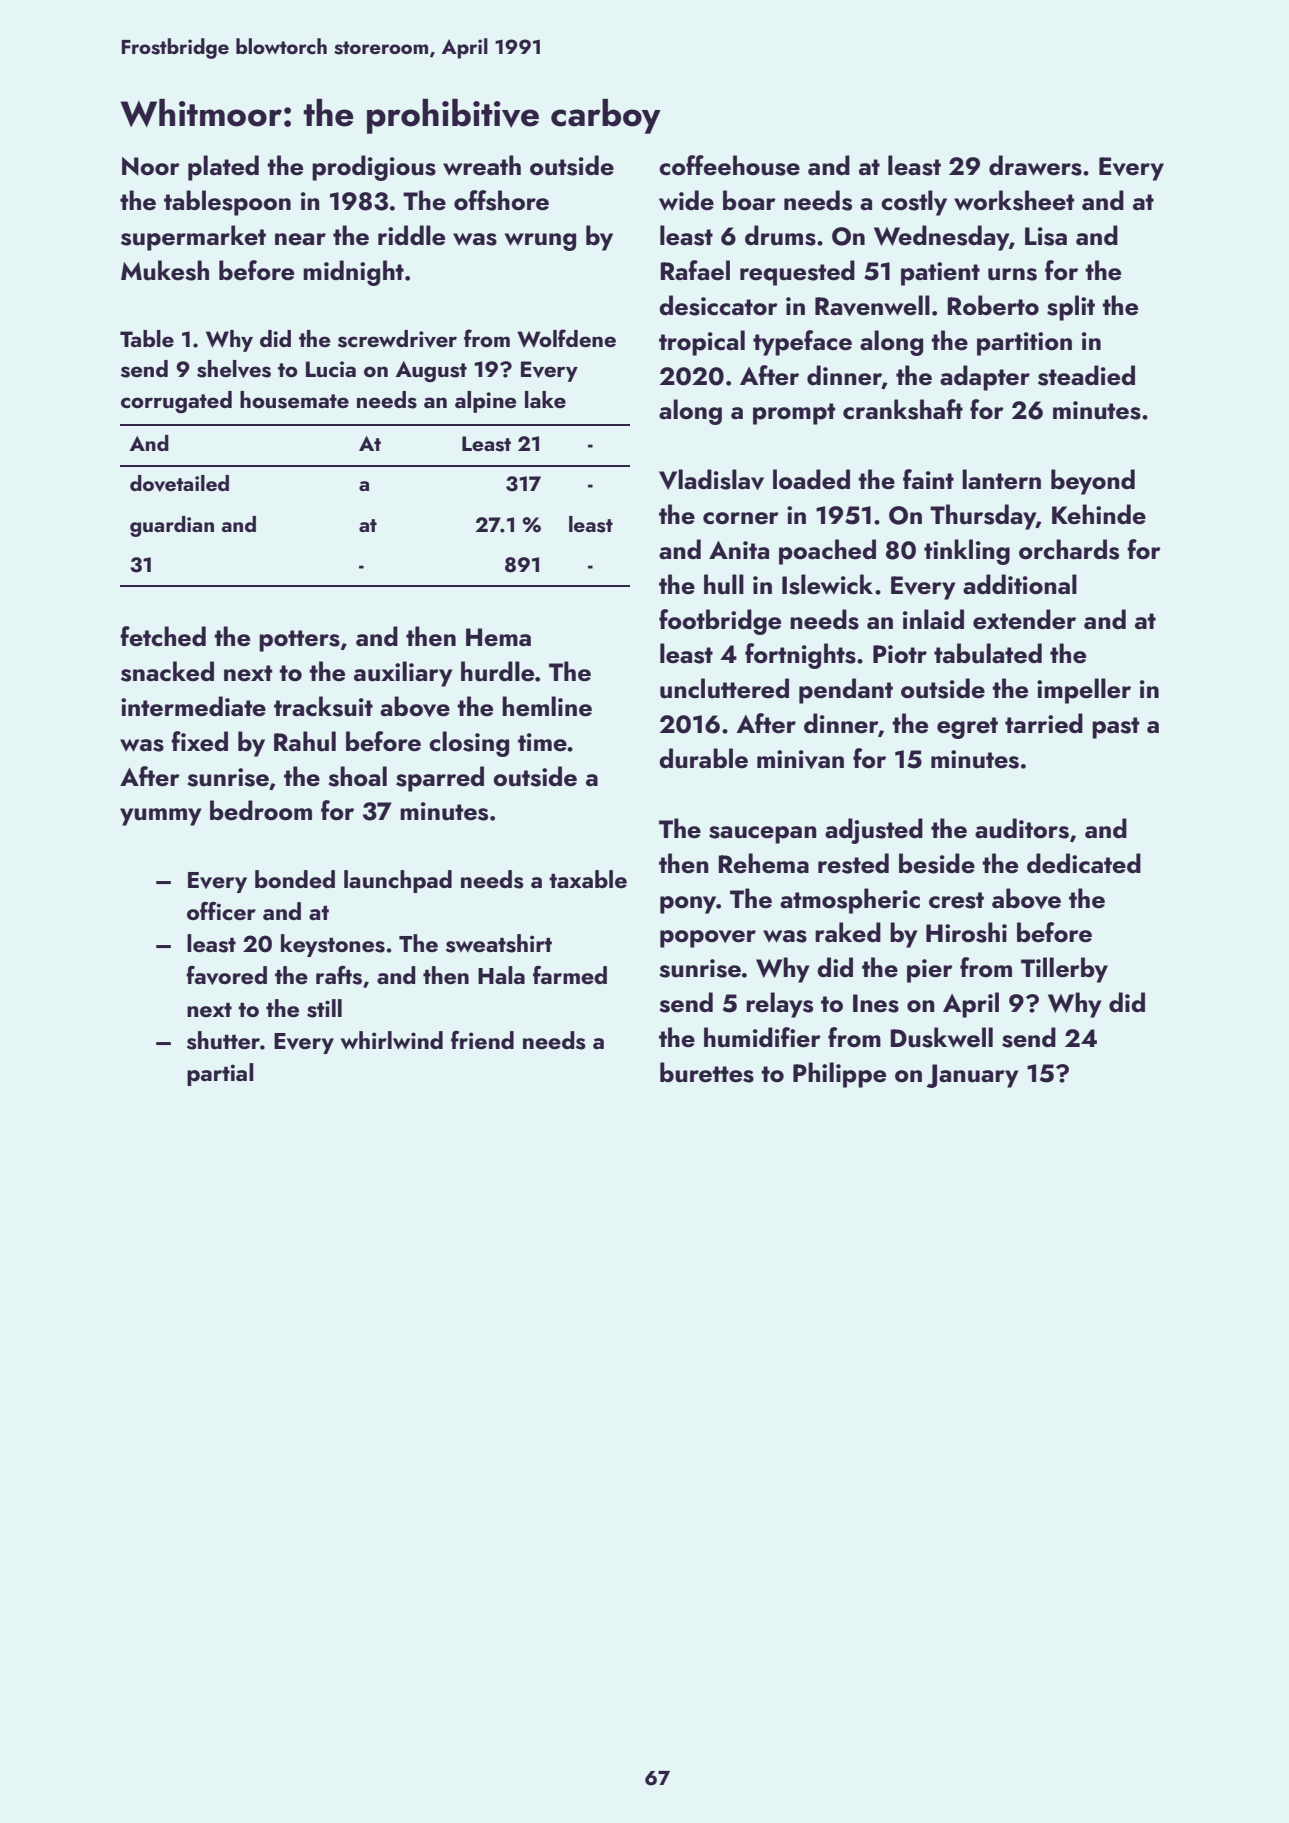  What do you see at coordinates (1069, 549) in the screenshot?
I see `orchards` at bounding box center [1069, 549].
